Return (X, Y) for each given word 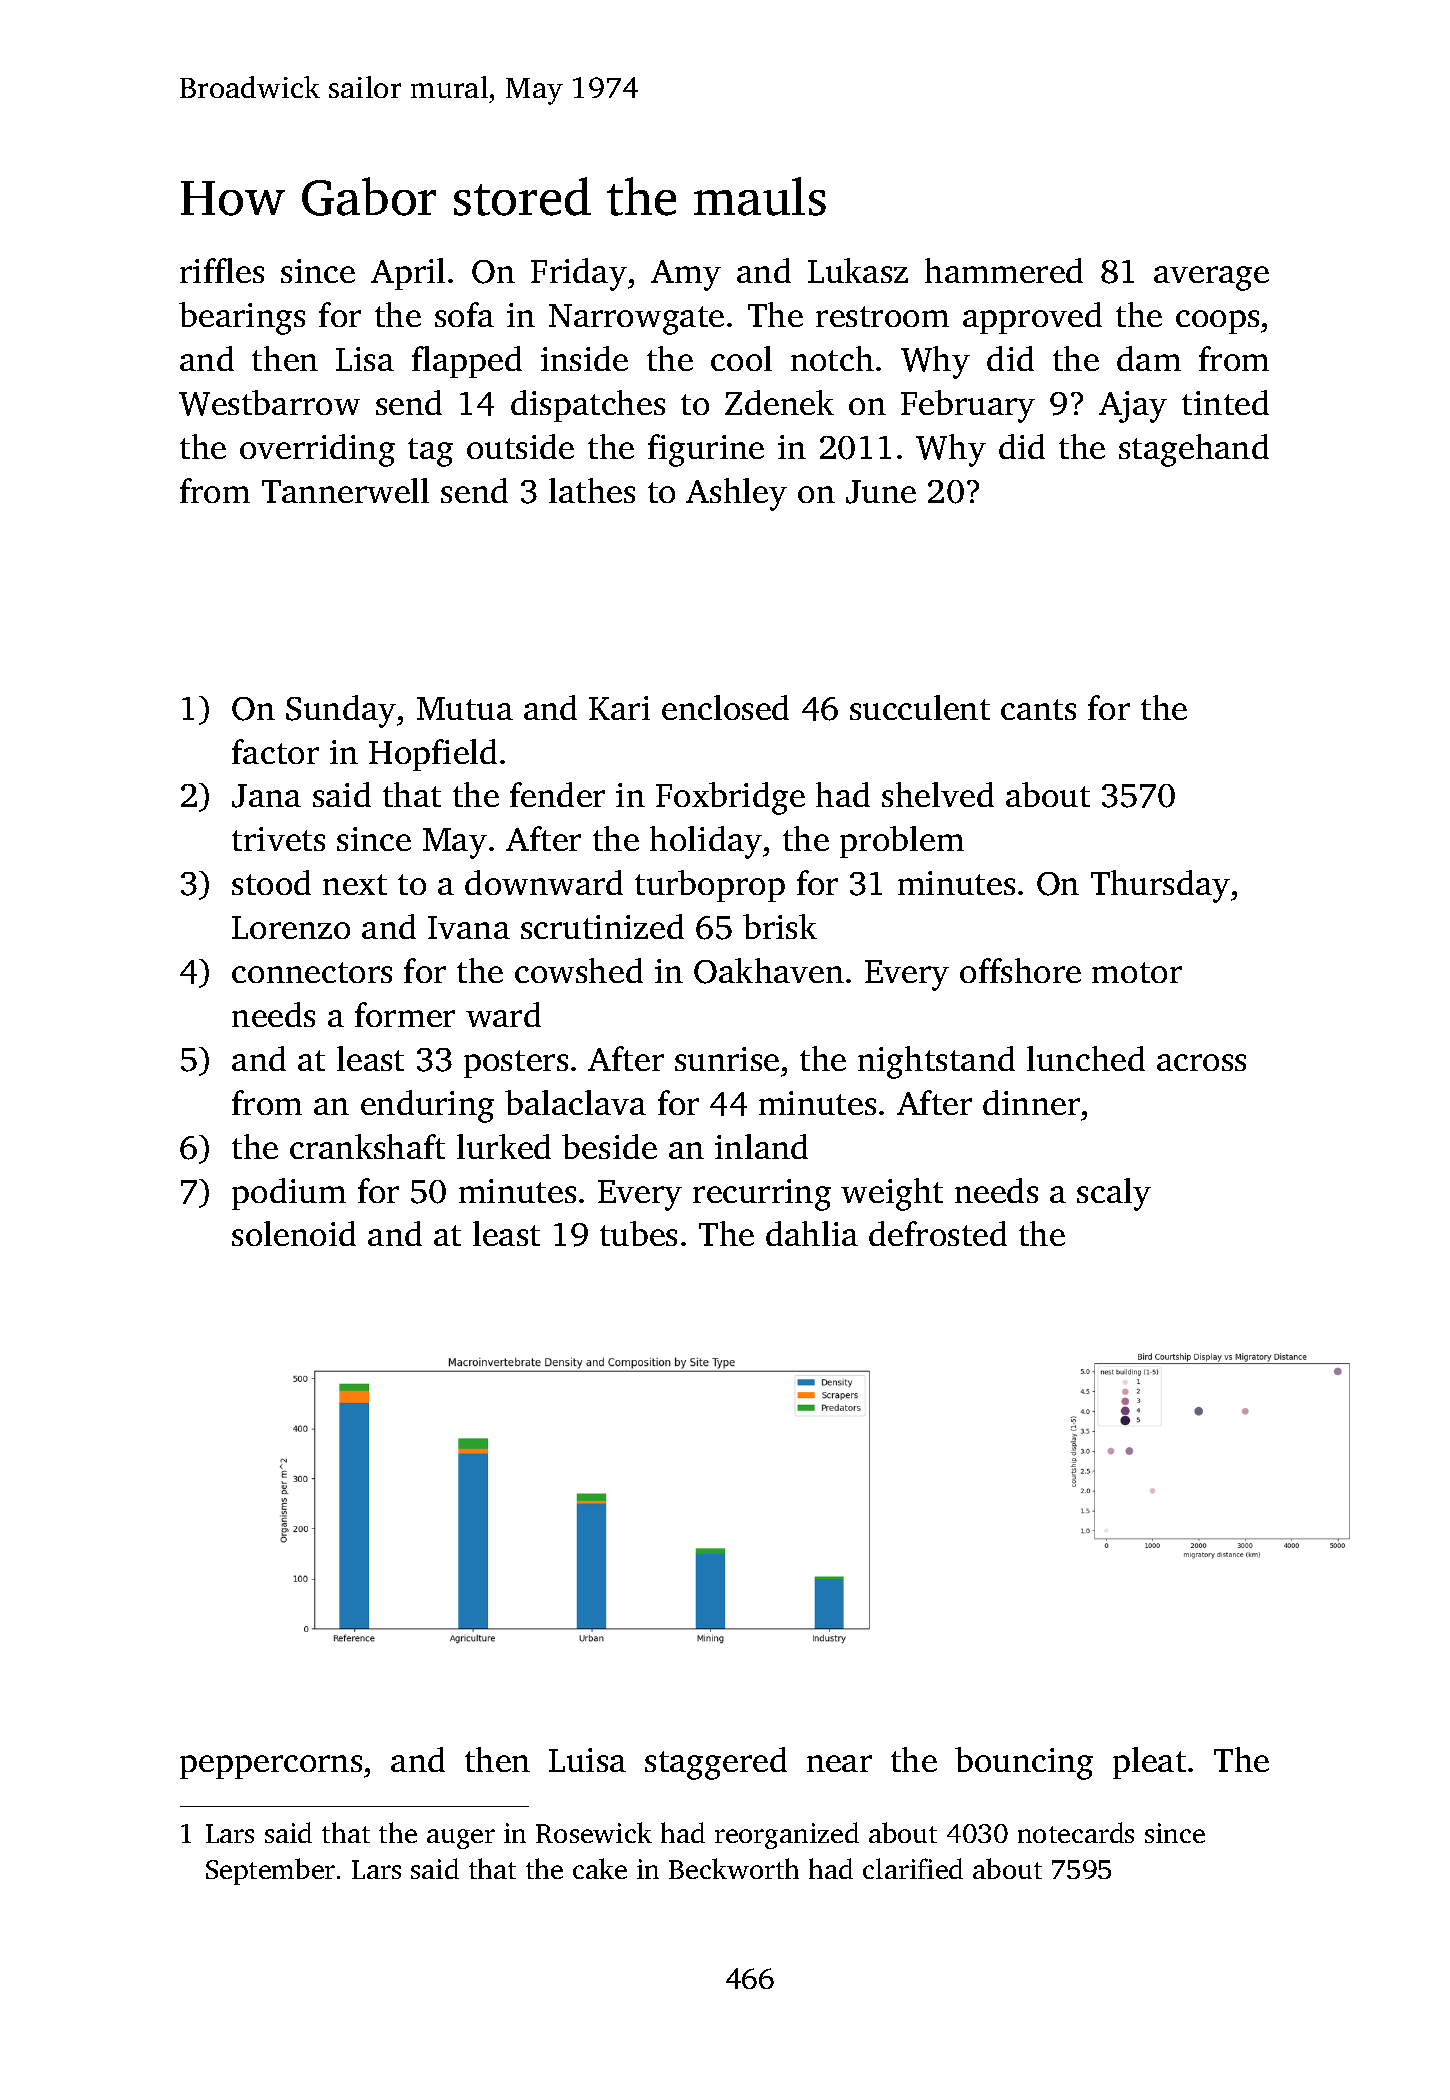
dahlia (812, 1233)
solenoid (294, 1233)
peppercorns (271, 1767)
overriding (317, 450)
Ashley (736, 494)
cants (1038, 709)
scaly (1114, 1194)
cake (600, 1868)
